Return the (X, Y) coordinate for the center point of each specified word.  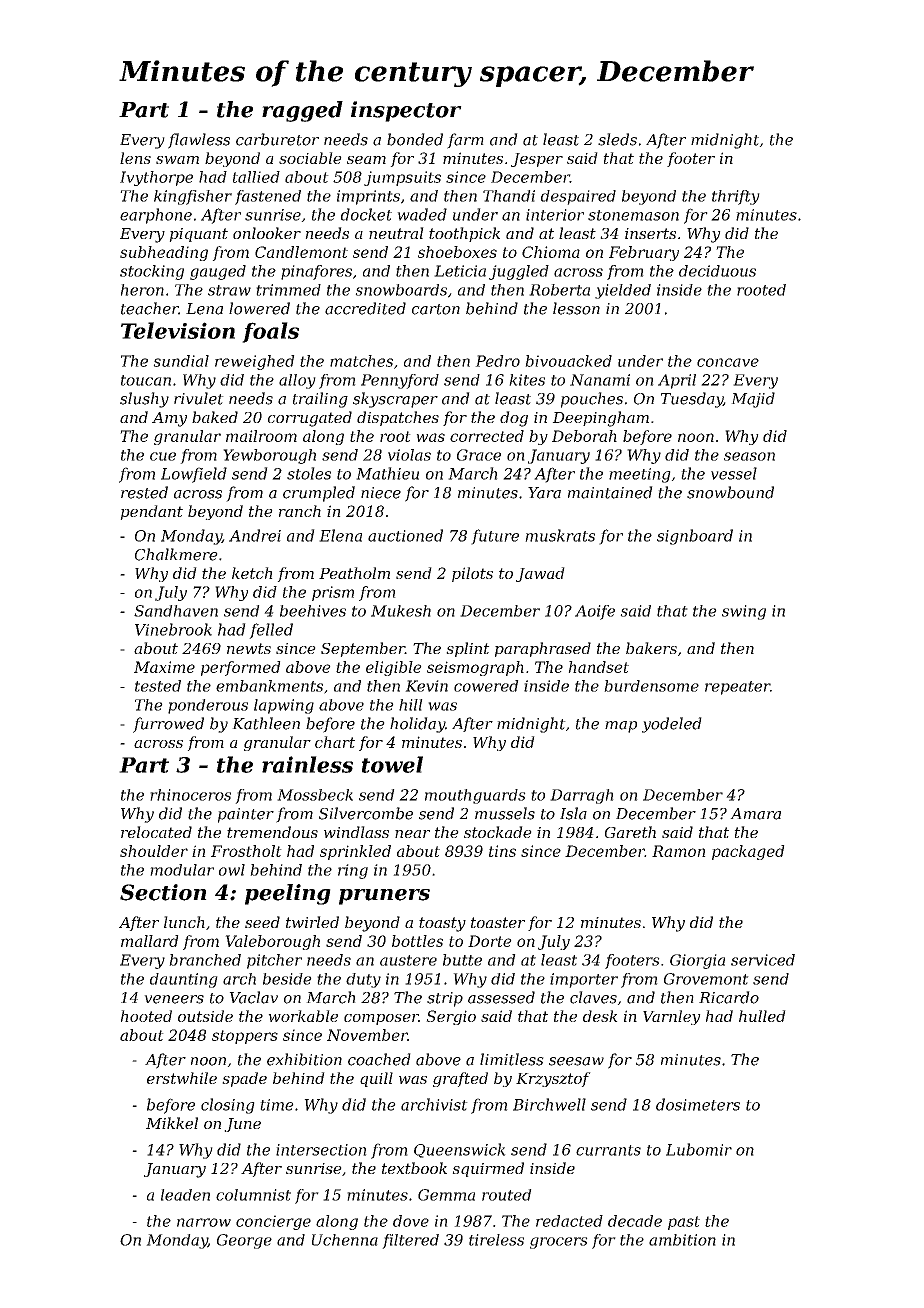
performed (241, 668)
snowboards (401, 290)
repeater (737, 688)
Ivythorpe (156, 178)
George (244, 1241)
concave (728, 362)
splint (468, 649)
